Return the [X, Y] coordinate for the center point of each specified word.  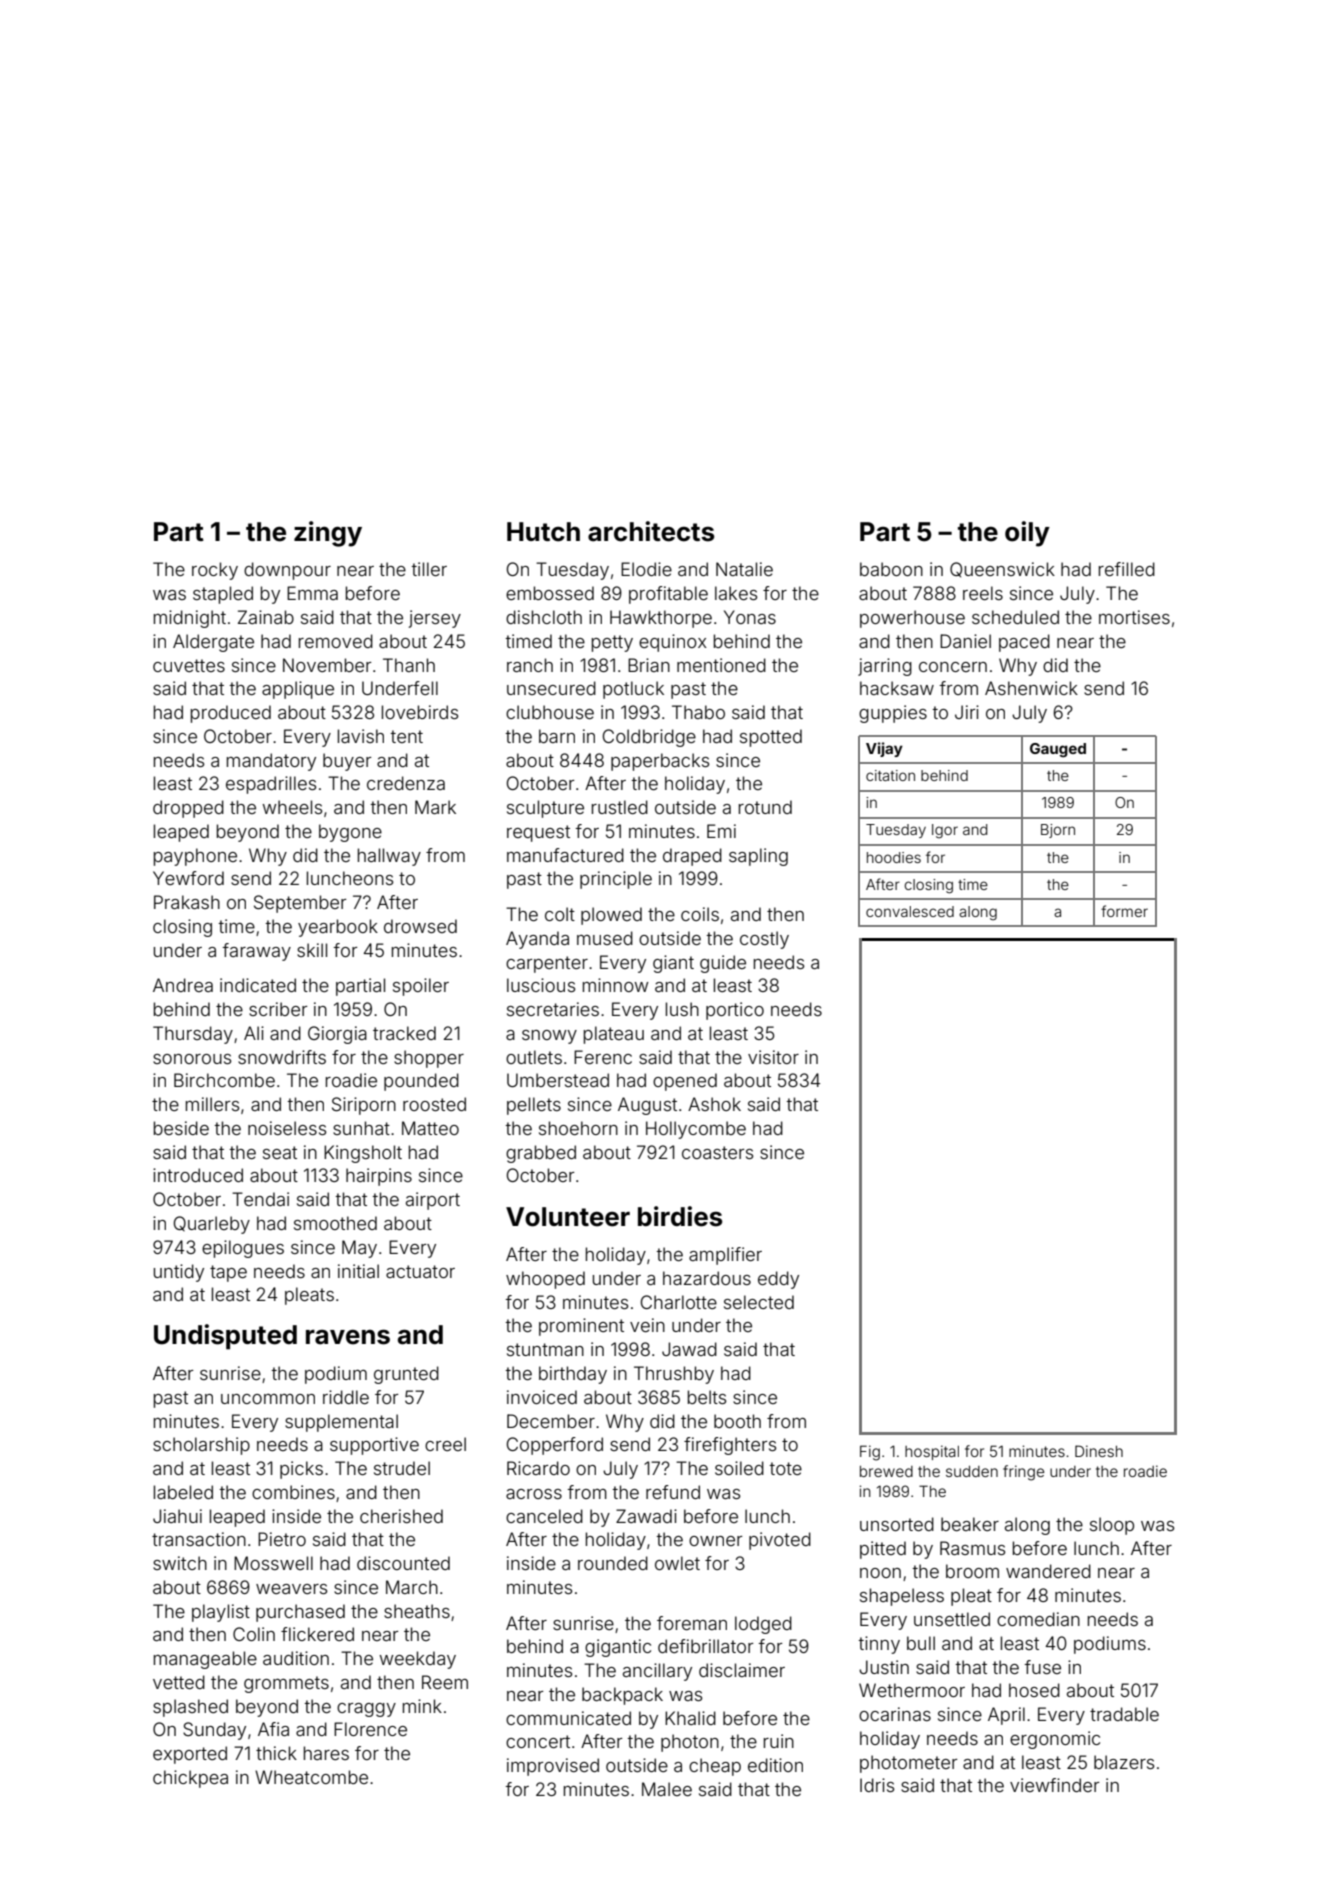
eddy [778, 1280]
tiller [429, 569]
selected [759, 1302]
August [647, 1106]
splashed [190, 1708]
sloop [1112, 1526]
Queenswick [1002, 569]
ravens [348, 1337]
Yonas [750, 617]
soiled [739, 1468]
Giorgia [337, 1035]
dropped [188, 809]
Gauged [1058, 750]
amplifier [725, 1256]
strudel [402, 1468]
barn [557, 736]
